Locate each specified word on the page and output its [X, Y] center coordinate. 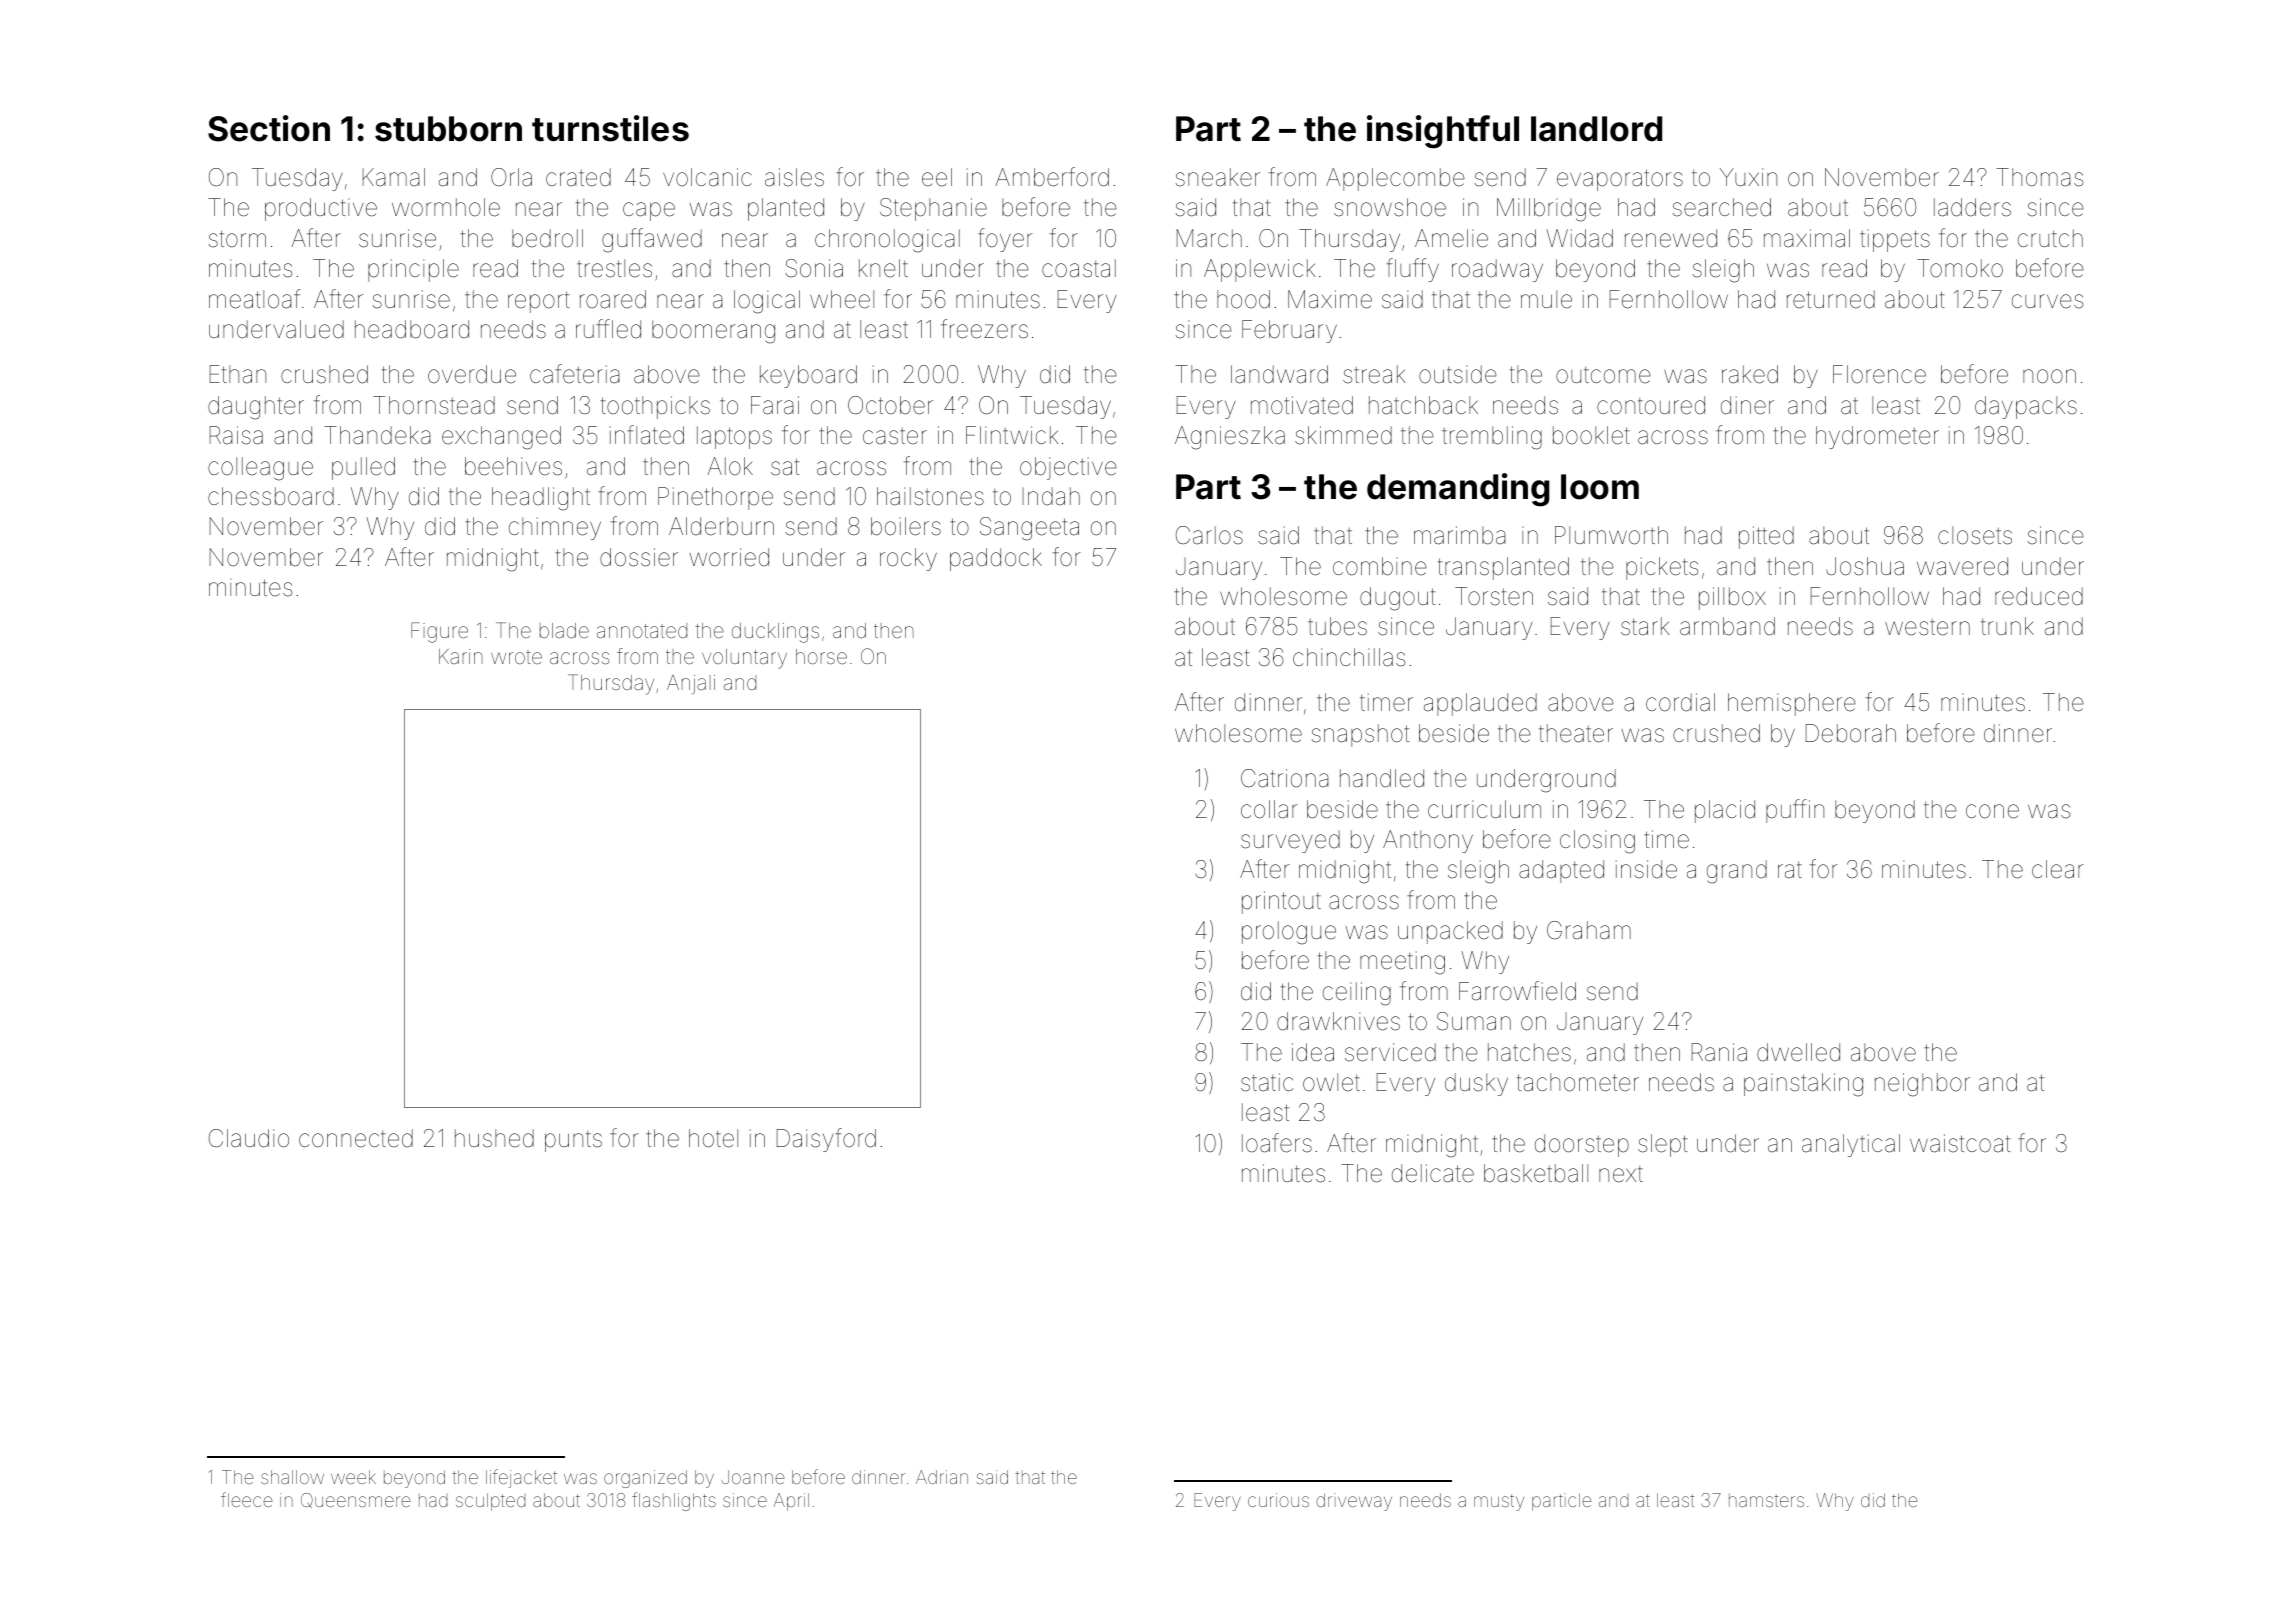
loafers [1277, 1143]
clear [2058, 869]
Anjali [691, 684]
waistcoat [1960, 1143]
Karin [461, 656]
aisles [794, 177]
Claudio [249, 1138]
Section [269, 128]
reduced [2039, 596]
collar [1269, 809]
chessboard [271, 496]
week [353, 1477]
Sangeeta [1029, 529]
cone [1992, 811]
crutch [2050, 238]
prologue [1289, 933]
